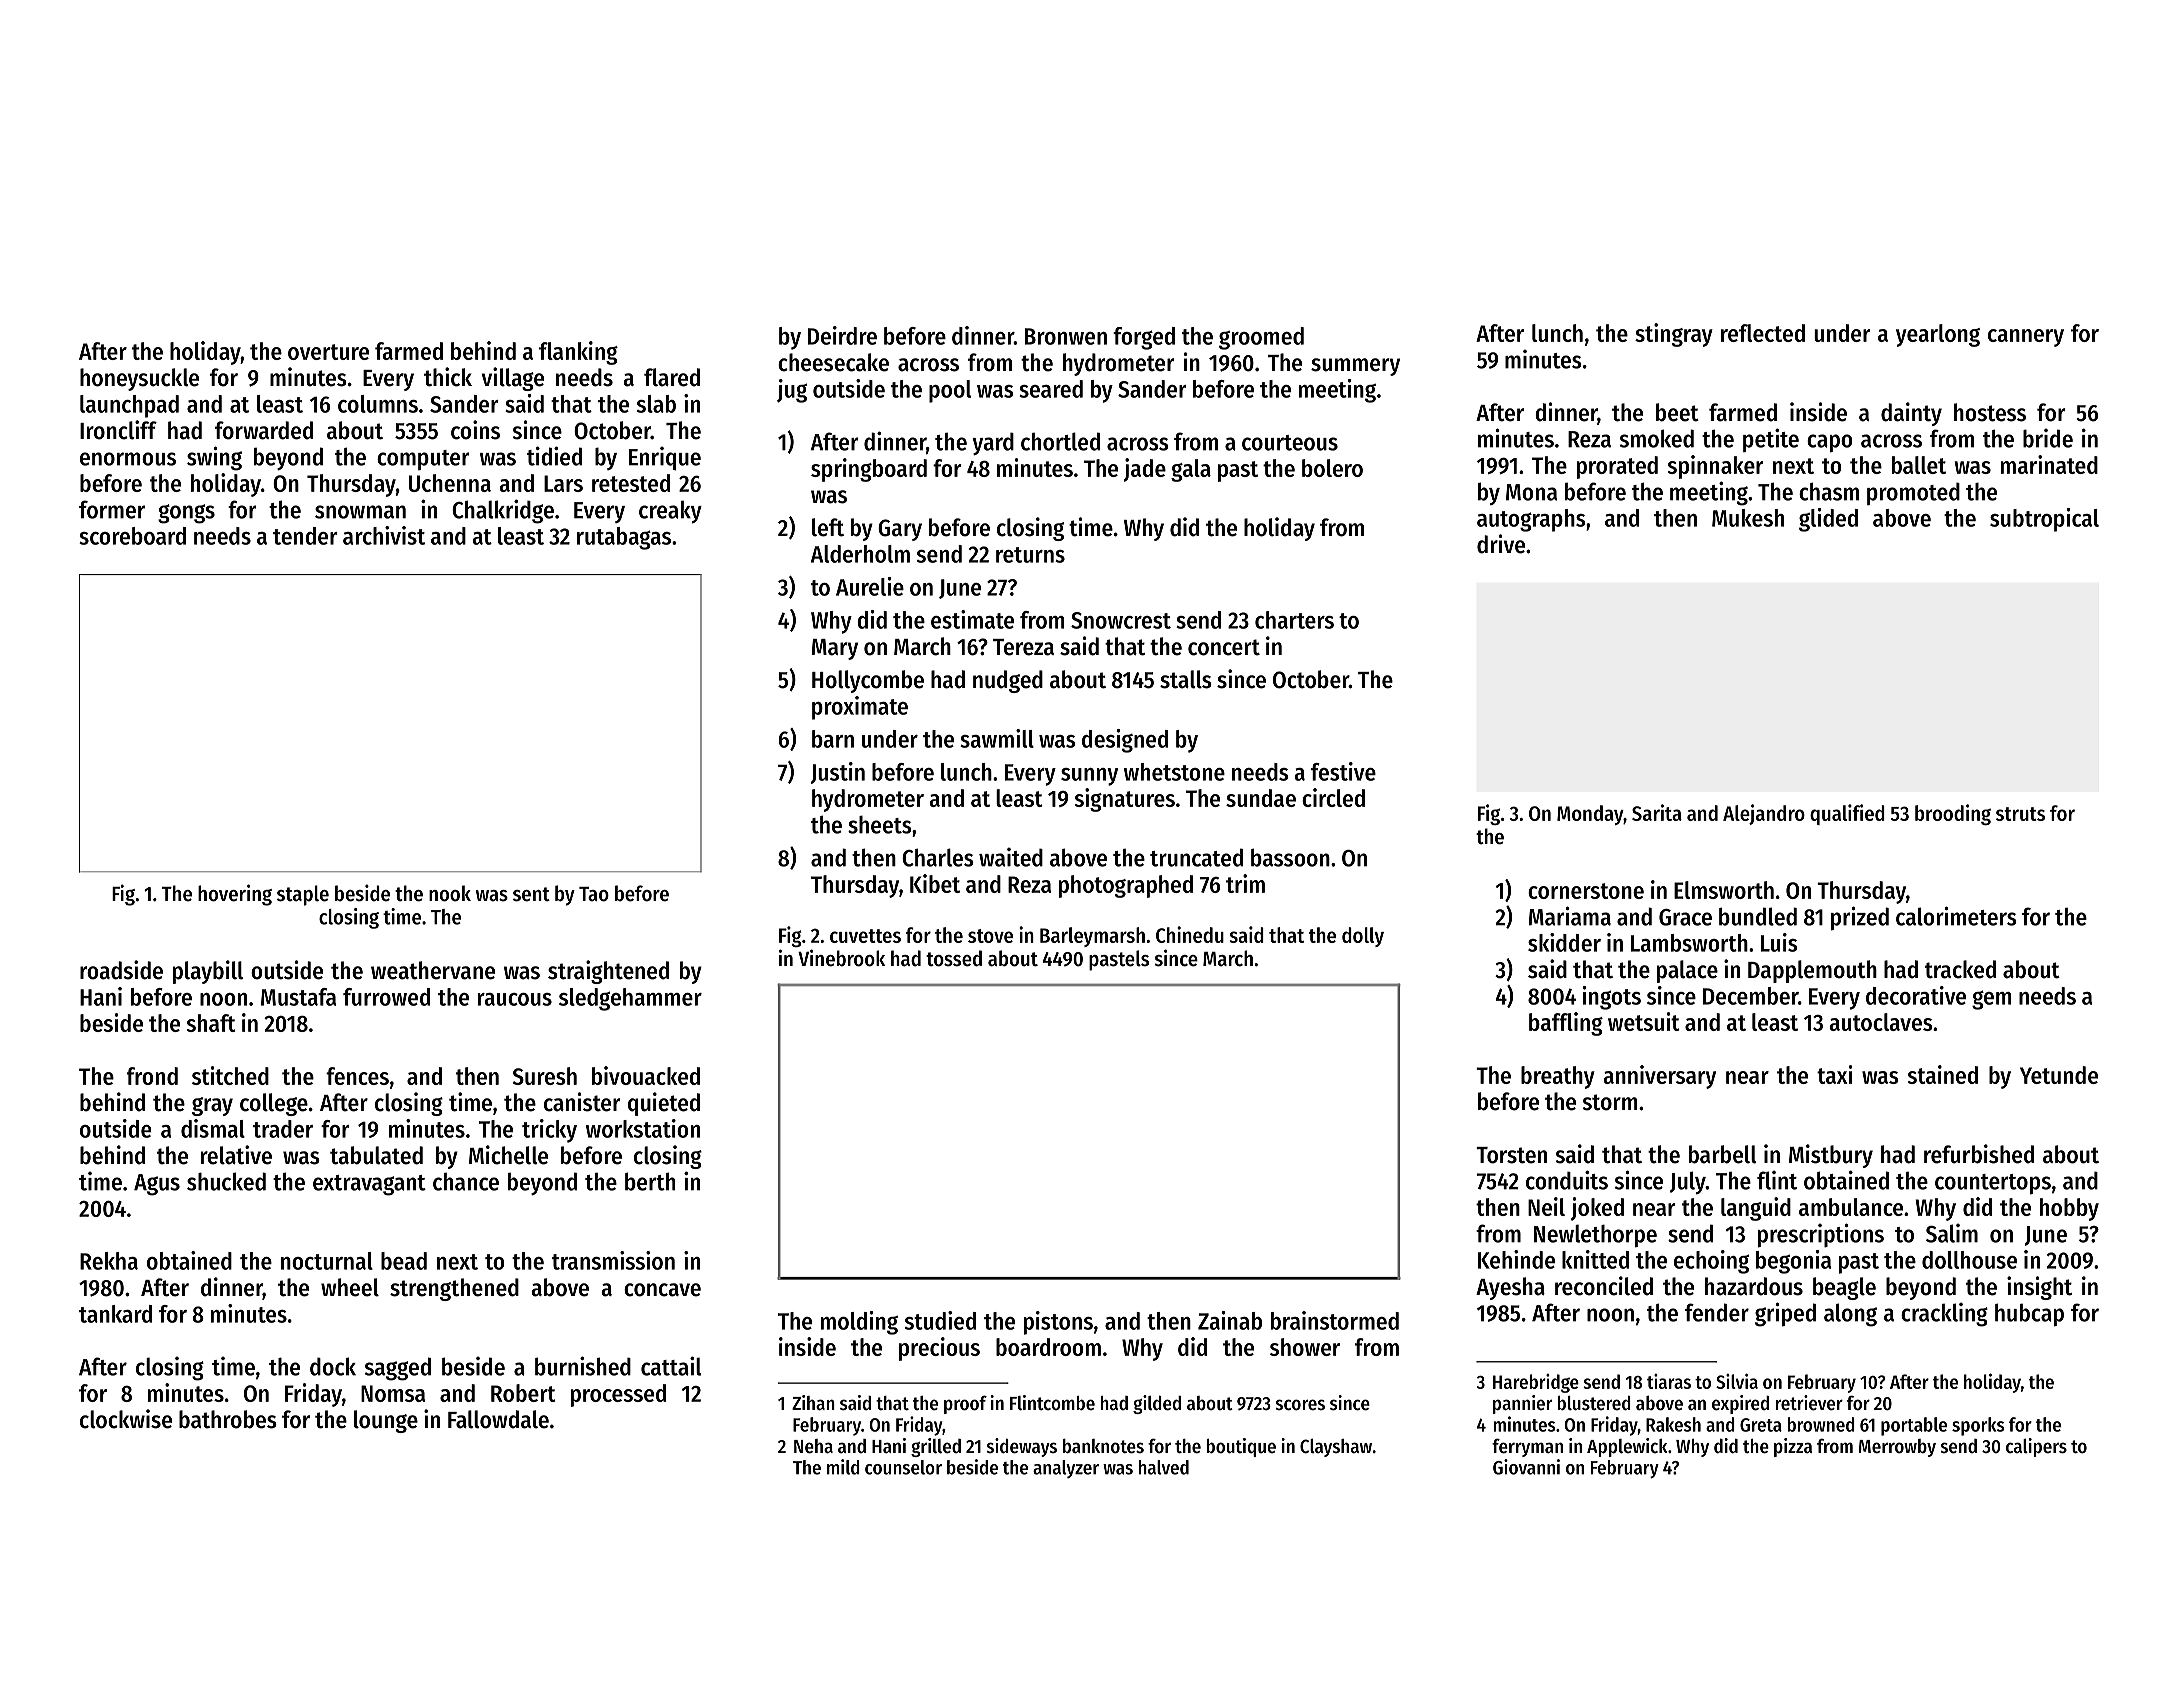  Describe the element at coordinates (475, 430) in the page. I see `coins` at that location.
